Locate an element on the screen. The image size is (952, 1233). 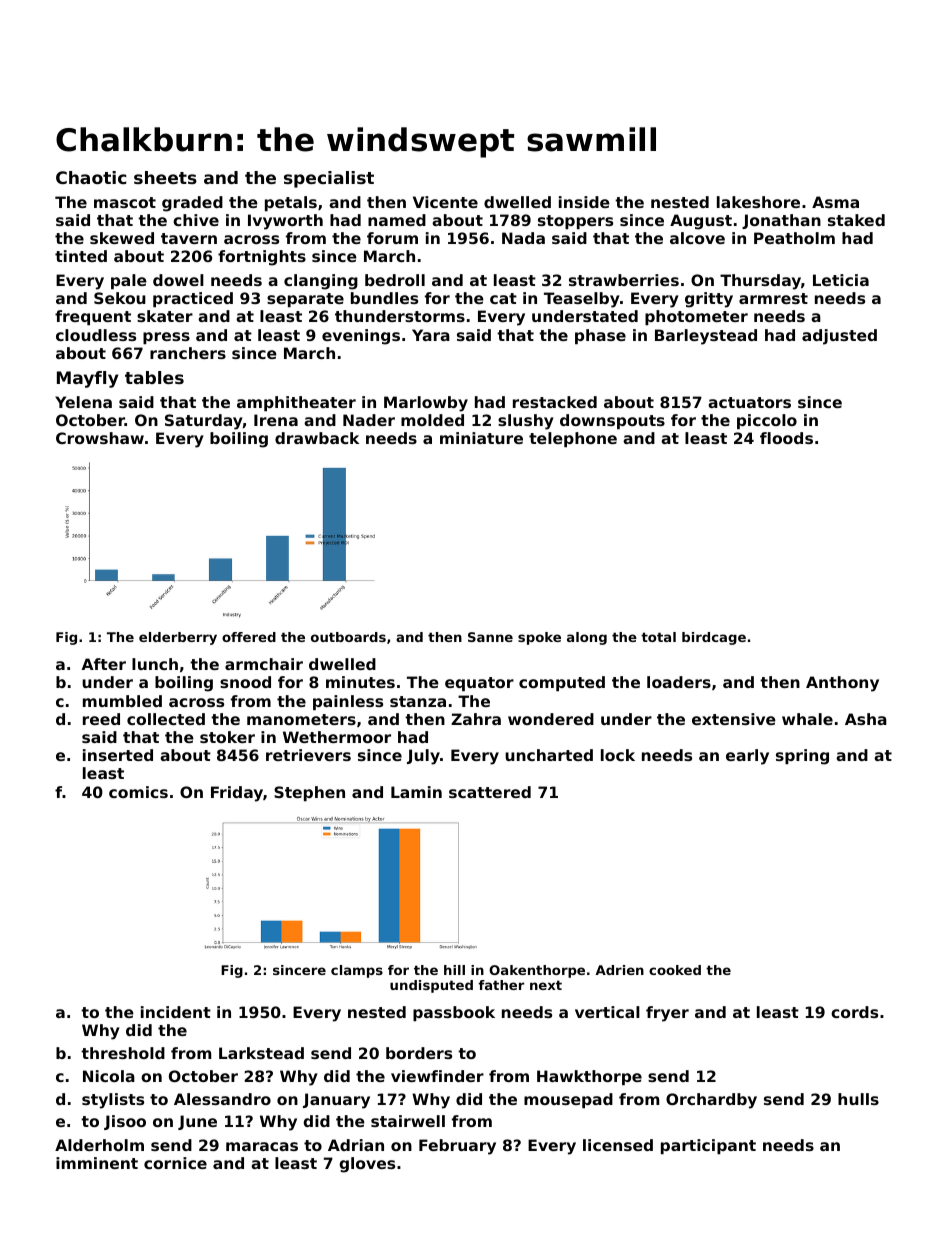
dowel is located at coordinates (178, 280).
